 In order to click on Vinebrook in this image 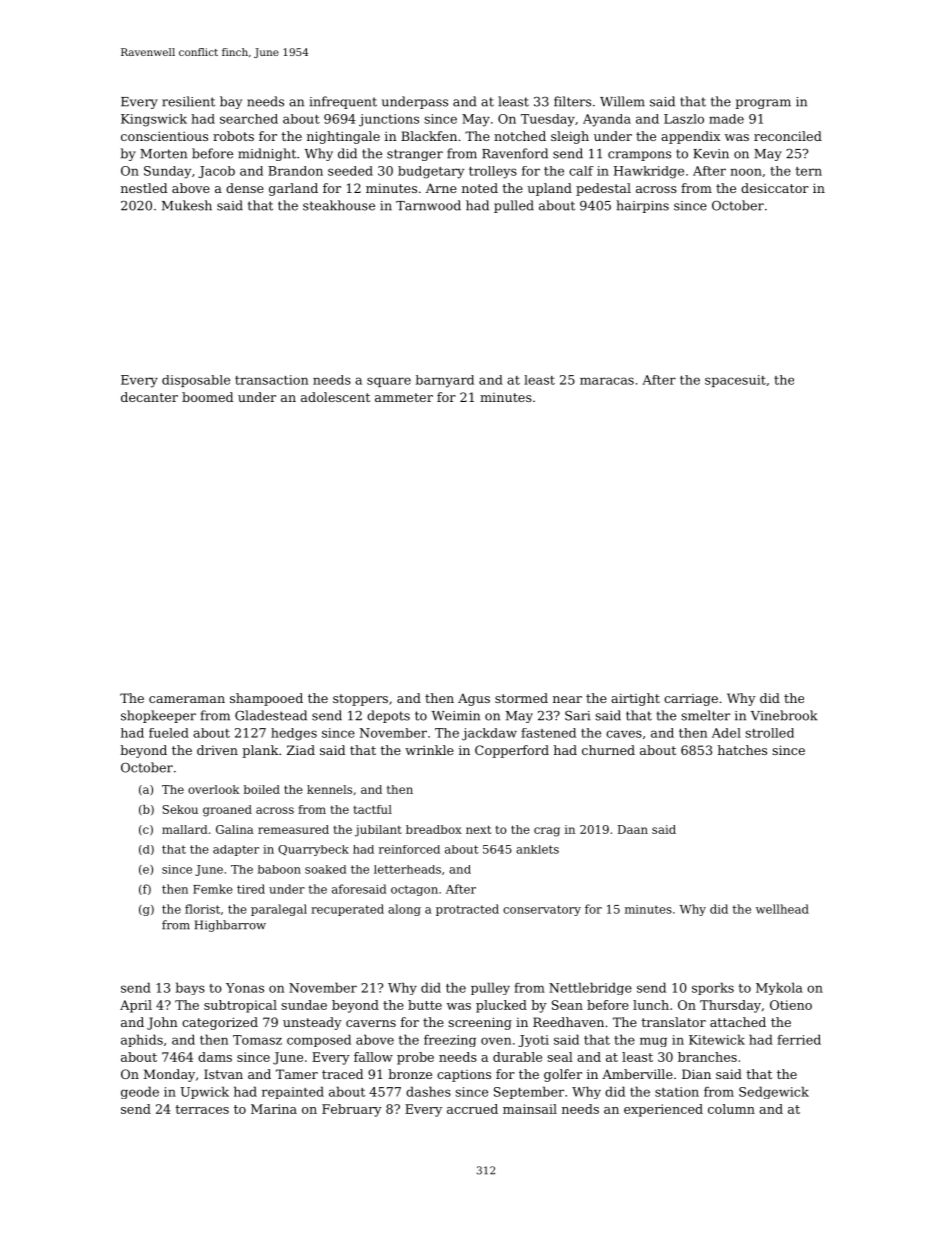, I will do `click(784, 715)`.
